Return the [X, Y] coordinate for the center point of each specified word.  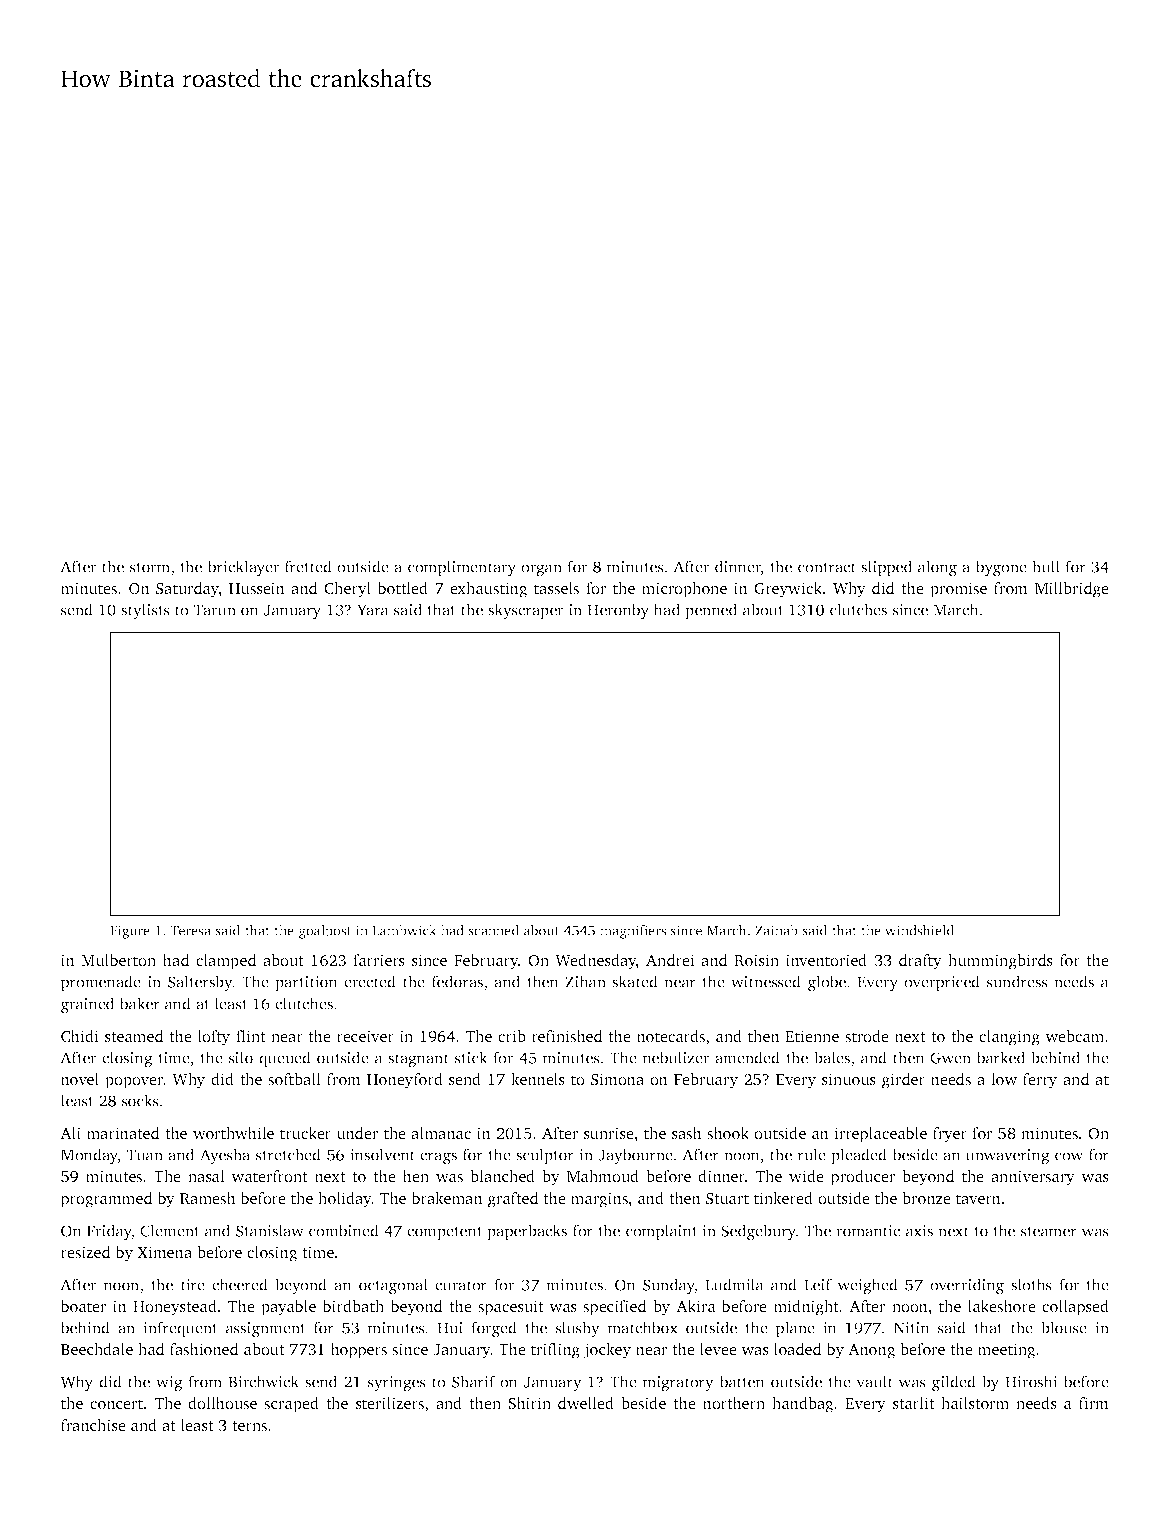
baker [139, 1003]
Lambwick [404, 930]
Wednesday [595, 962]
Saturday [187, 590]
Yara [373, 610]
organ [541, 570]
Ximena [164, 1252]
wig [169, 1383]
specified [614, 1308]
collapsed [1075, 1308]
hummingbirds [1000, 962]
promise [958, 590]
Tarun [215, 610]
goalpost [325, 932]
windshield [919, 930]
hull [1046, 566]
